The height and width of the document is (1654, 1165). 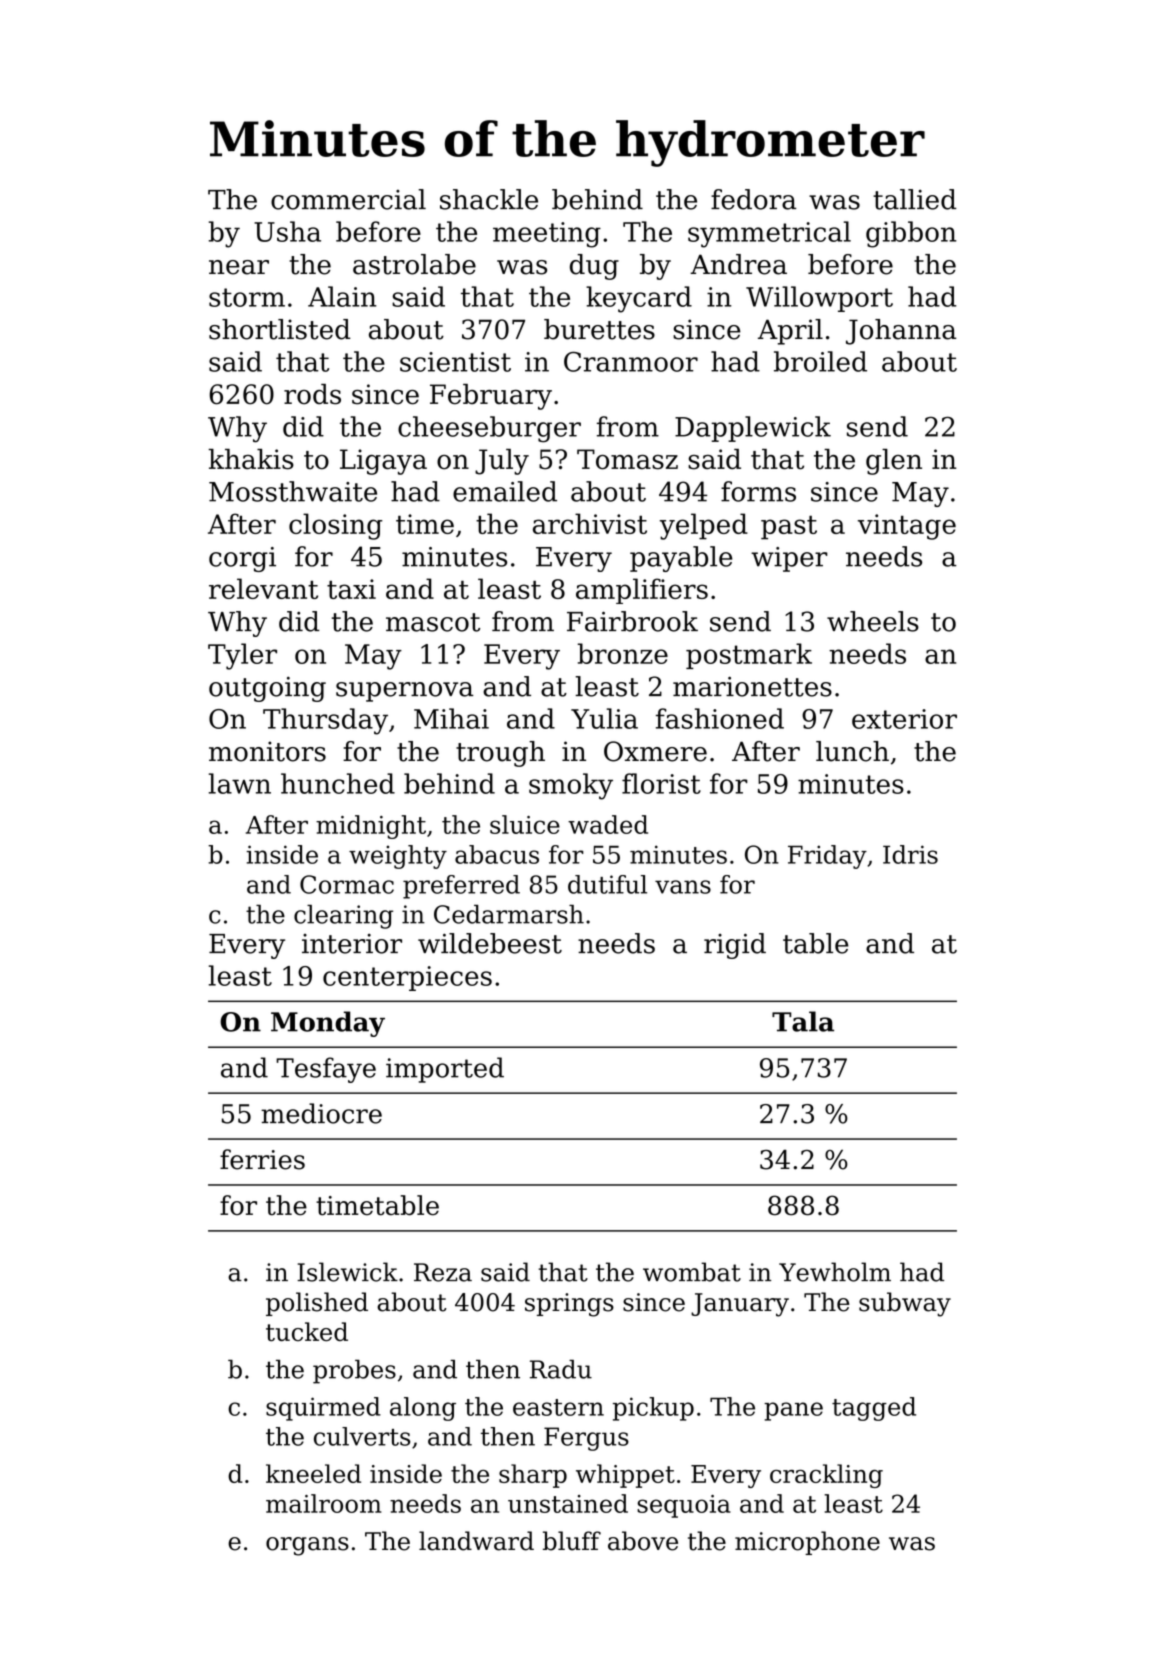 What do you see at coordinates (753, 429) in the document?
I see `Dapplewick` at bounding box center [753, 429].
